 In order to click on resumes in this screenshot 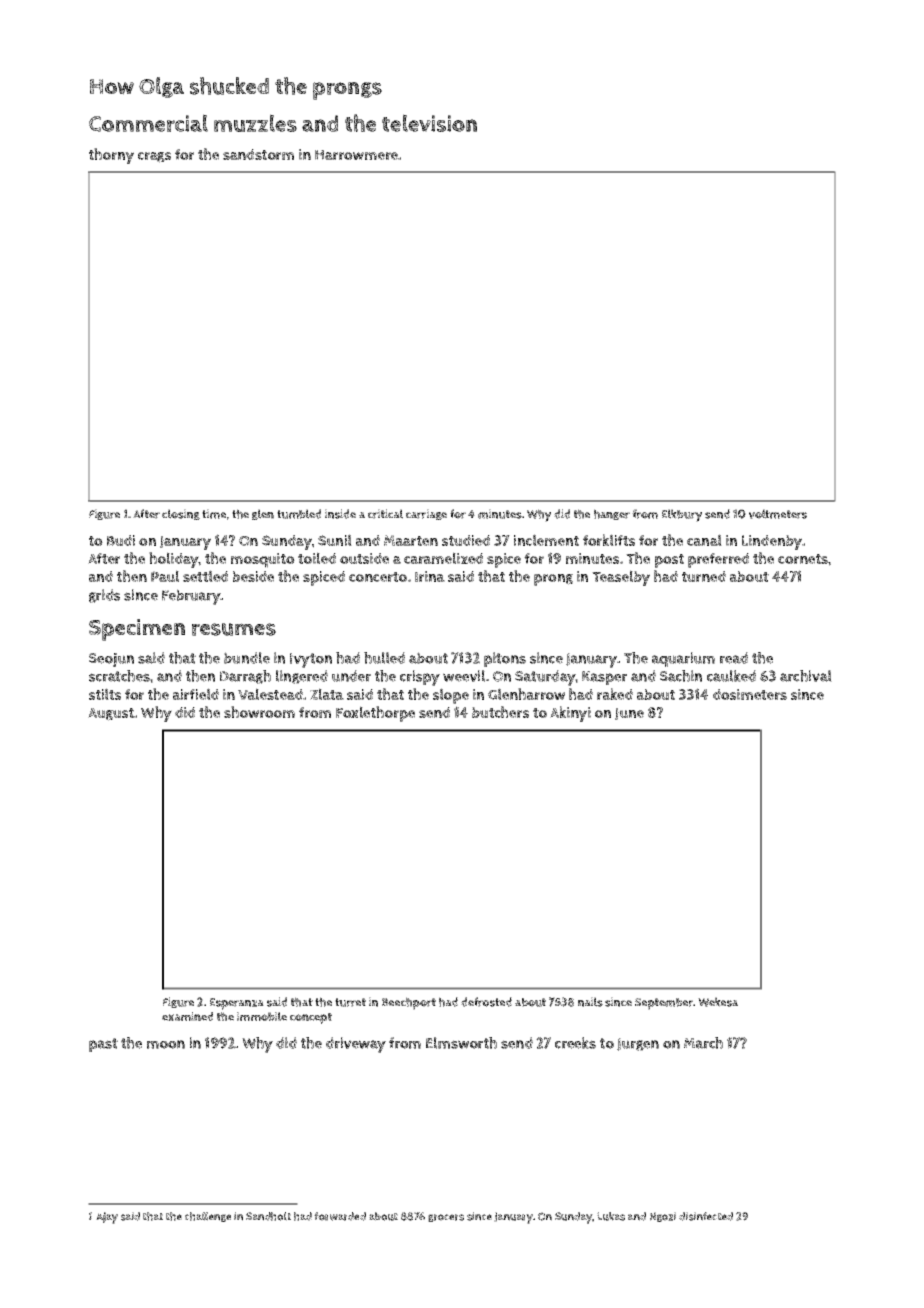, I will do `click(234, 629)`.
